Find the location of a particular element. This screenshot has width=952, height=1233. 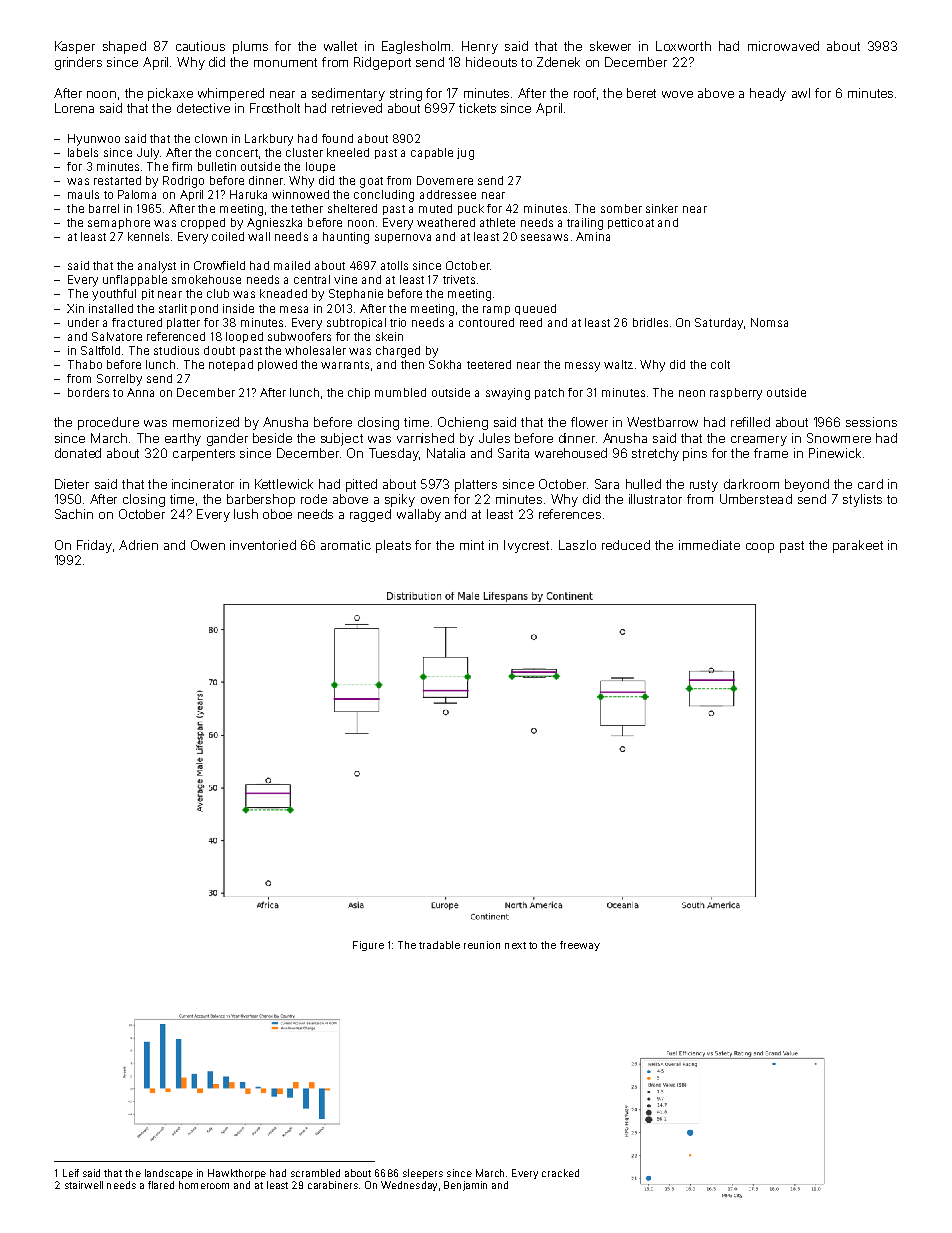

Snowmere is located at coordinates (839, 438).
